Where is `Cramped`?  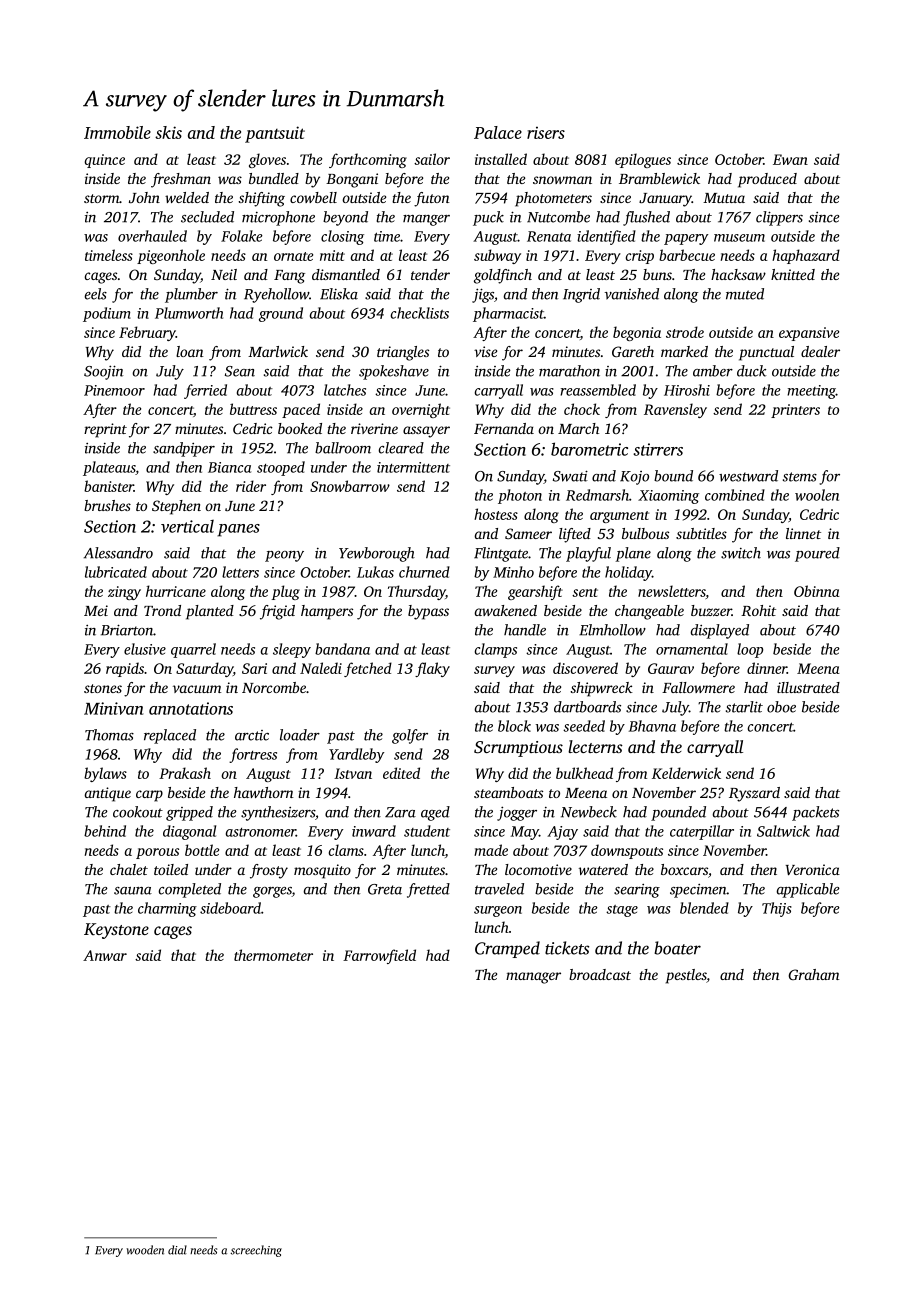
Cramped is located at coordinates (507, 949).
